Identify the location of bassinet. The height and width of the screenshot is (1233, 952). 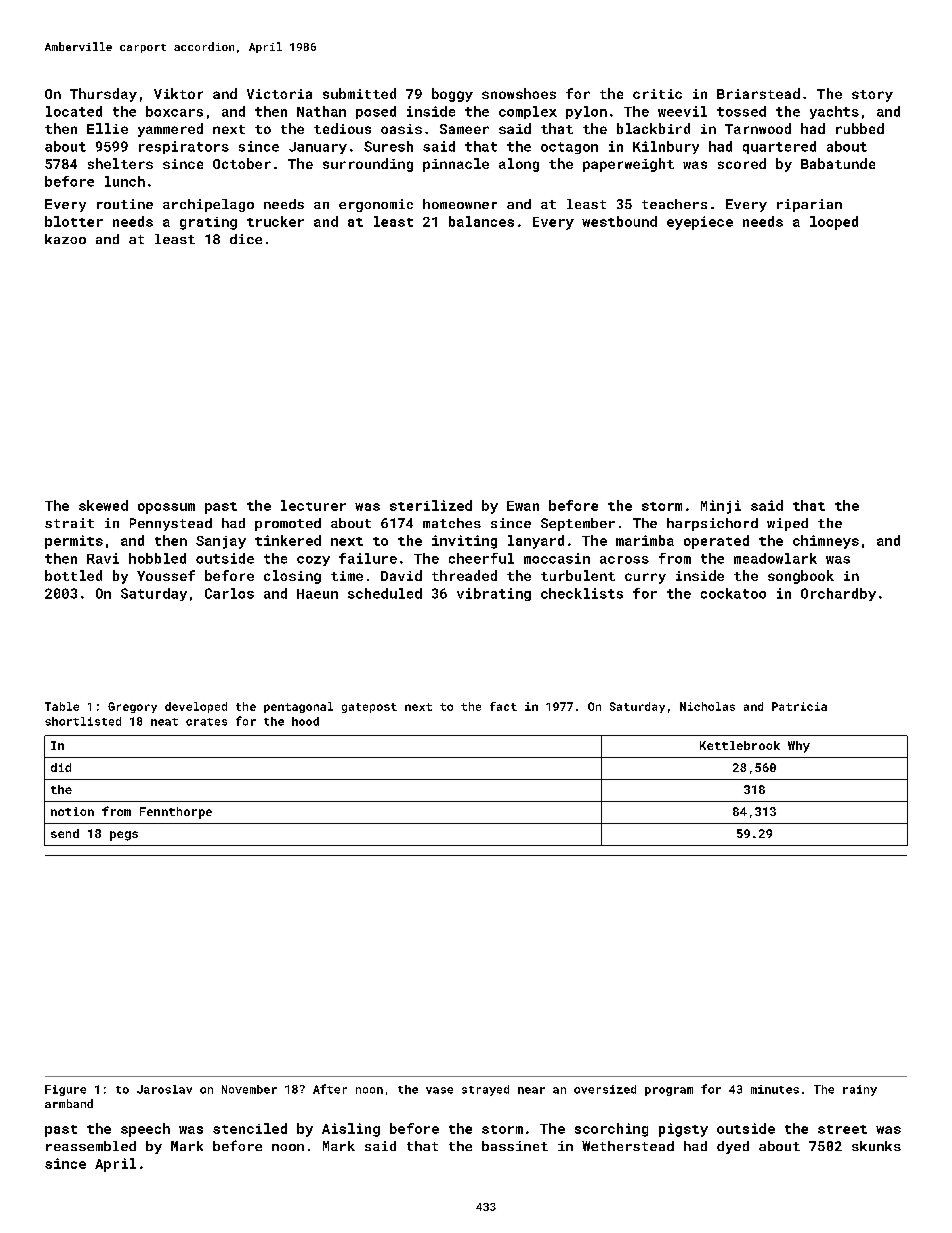
(515, 1146).
